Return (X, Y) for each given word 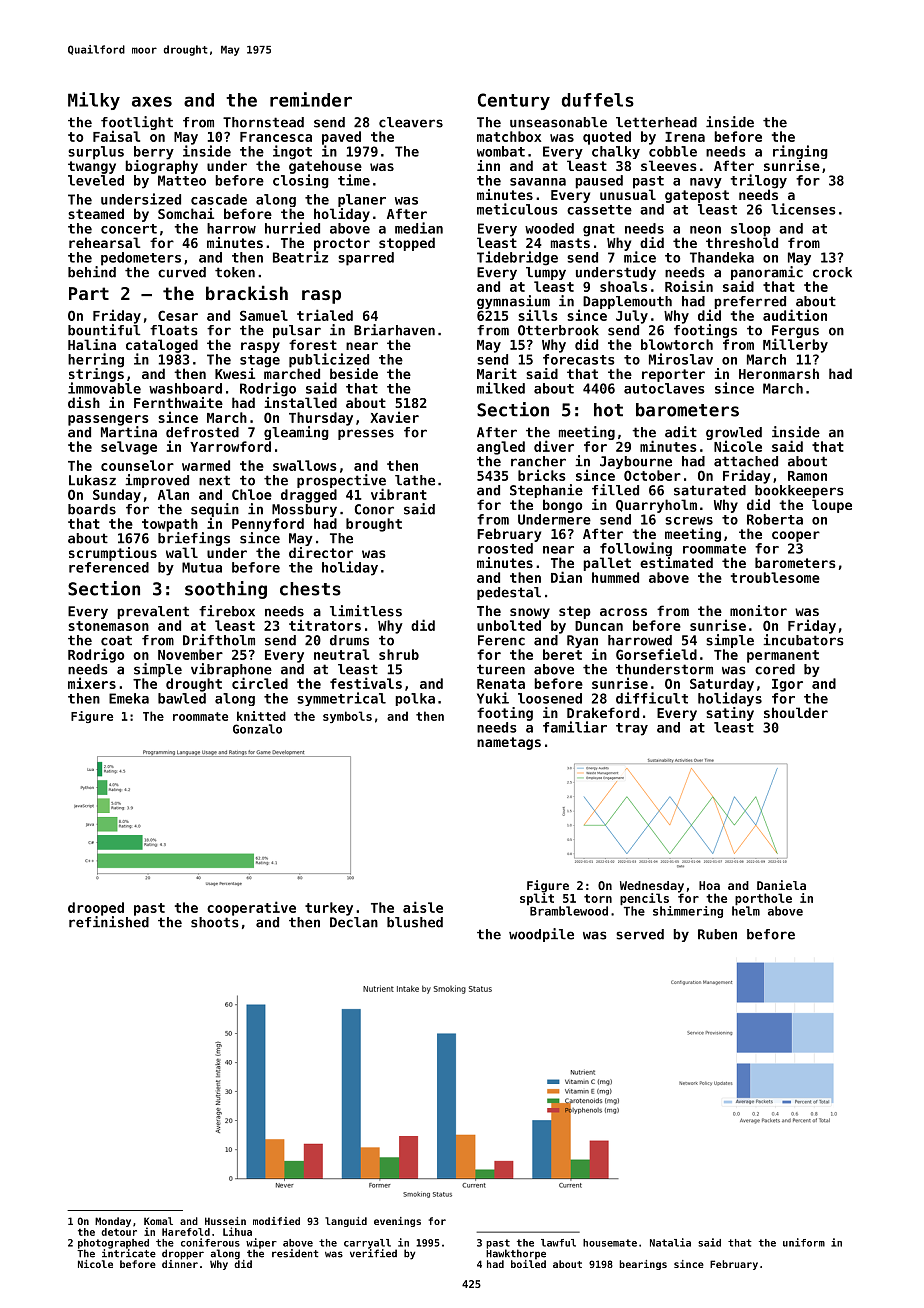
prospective (341, 481)
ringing (800, 152)
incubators (803, 640)
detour (119, 1232)
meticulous (517, 209)
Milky (94, 101)
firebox (227, 611)
